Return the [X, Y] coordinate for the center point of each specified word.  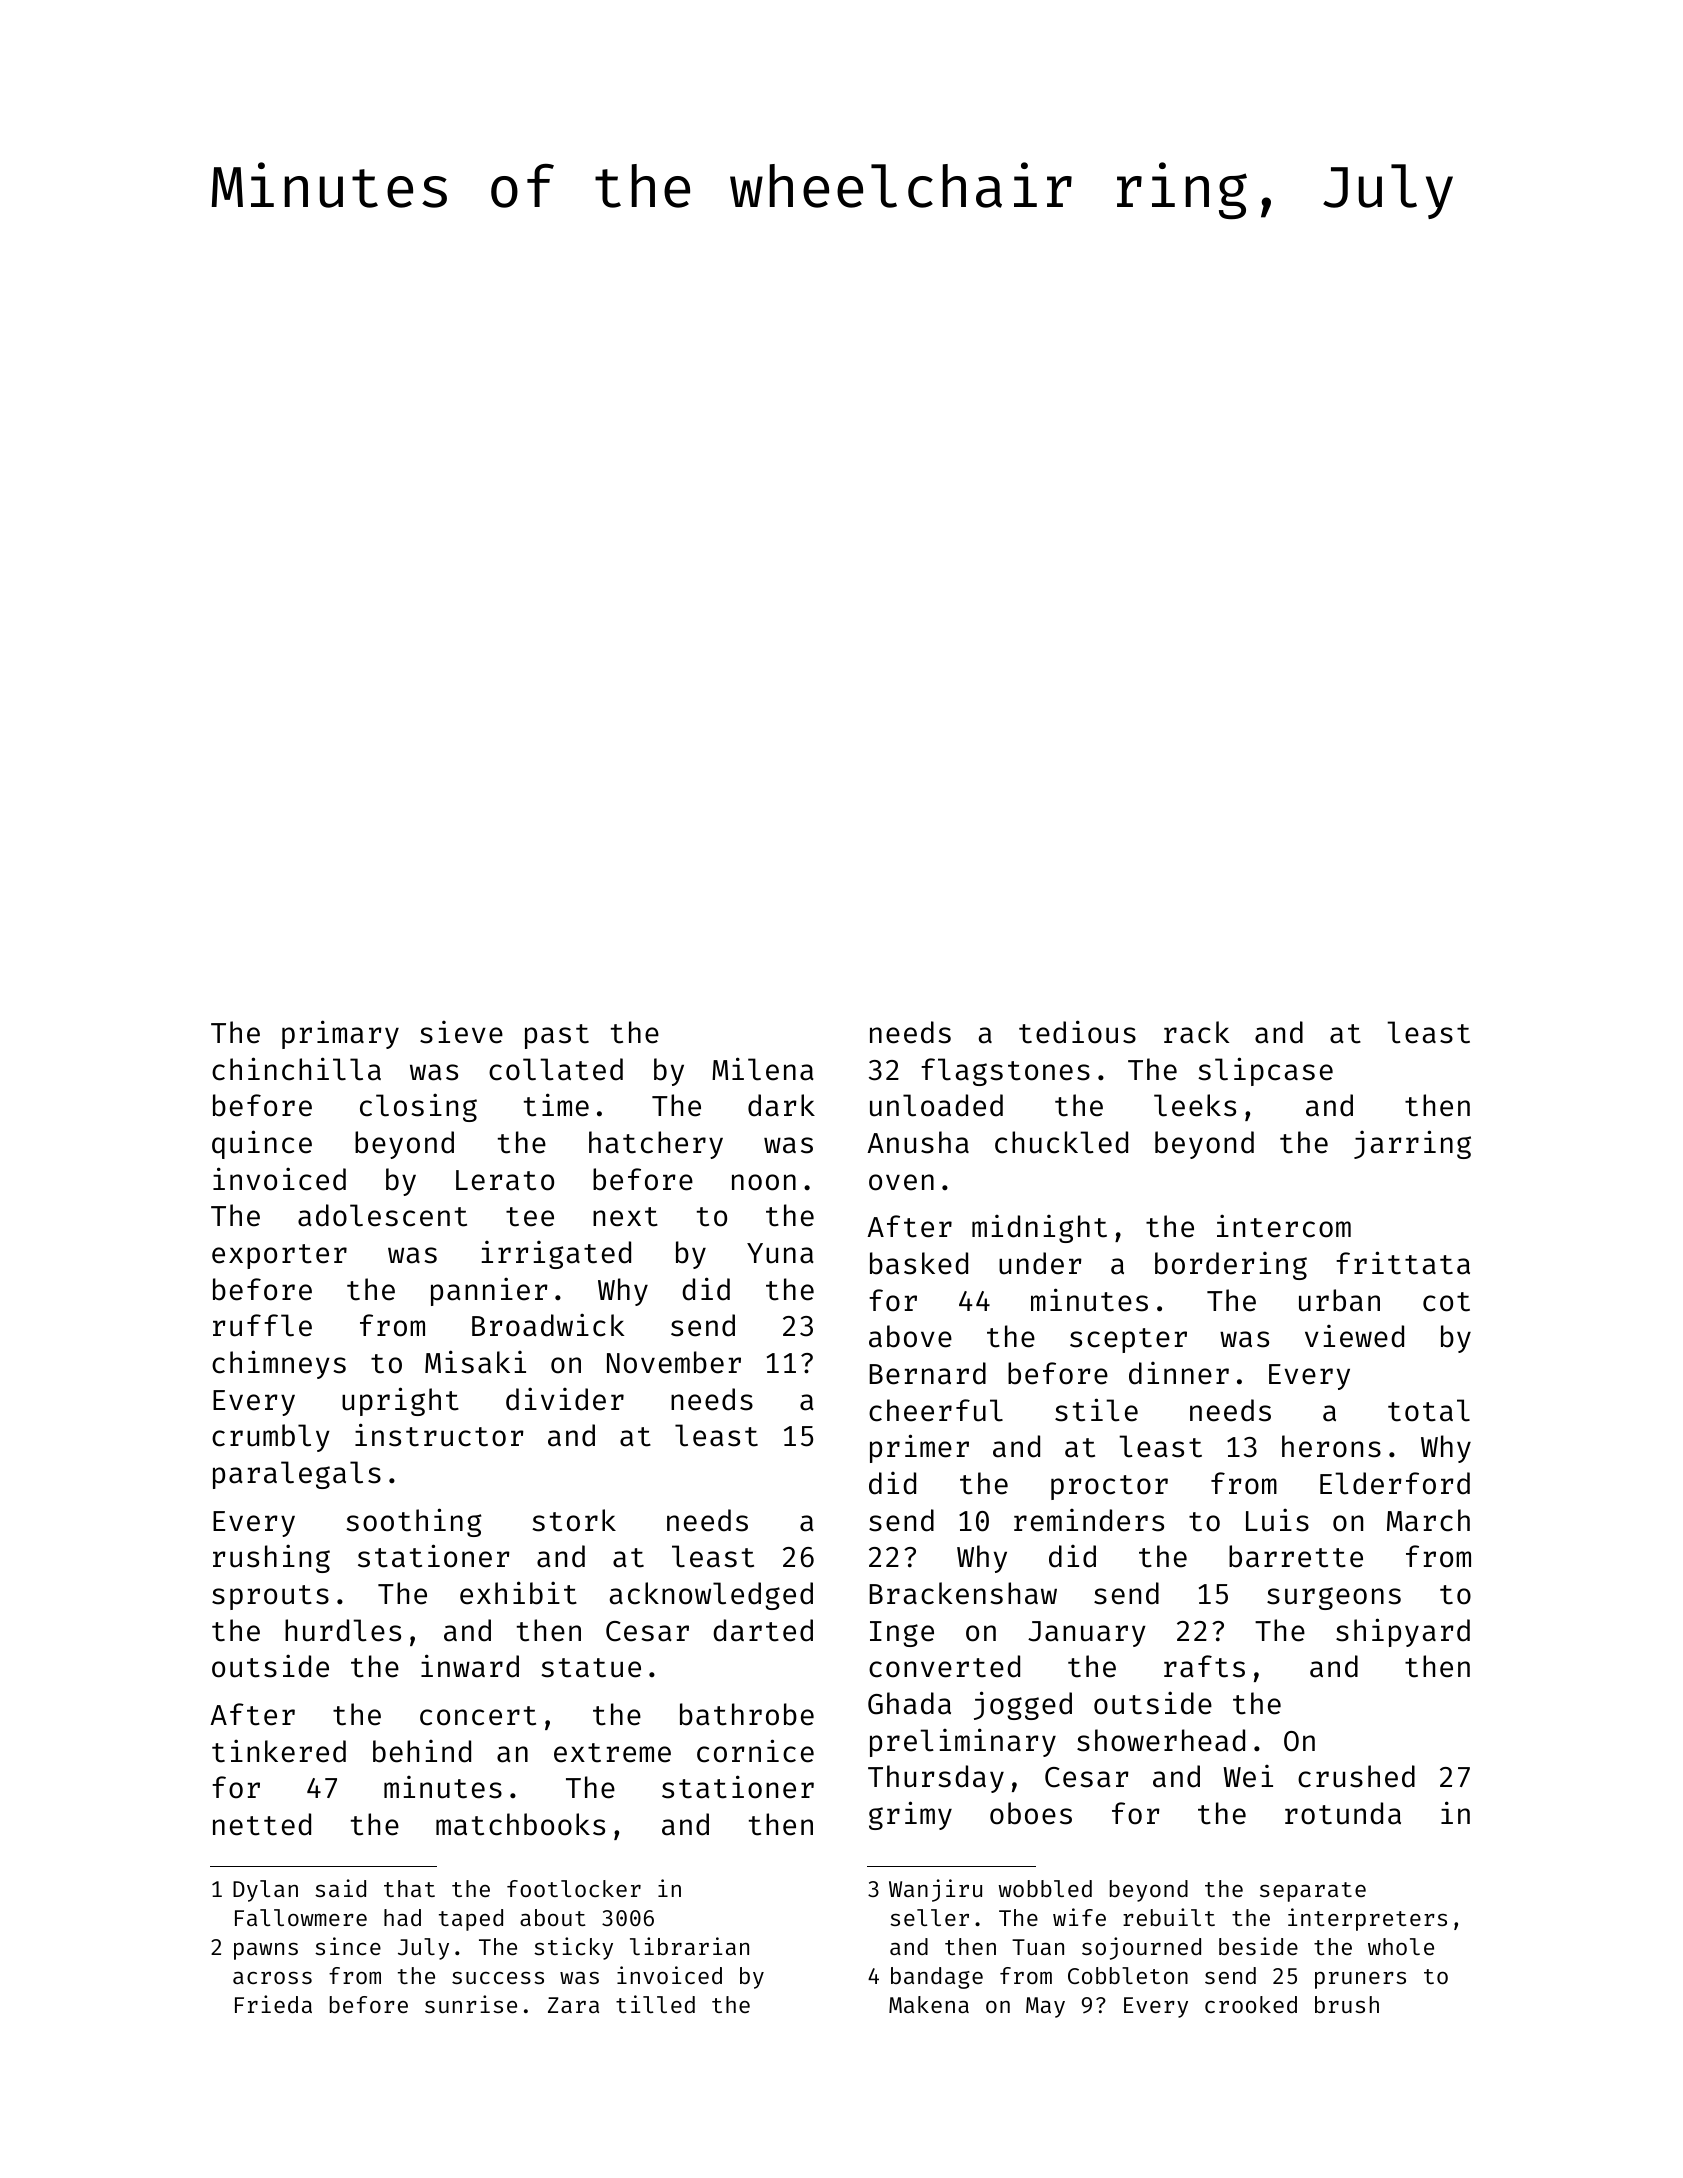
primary [340, 1034]
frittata [1403, 1263]
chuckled [1061, 1142]
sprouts [270, 1597]
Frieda [273, 2004]
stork [574, 1520]
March [1428, 1520]
